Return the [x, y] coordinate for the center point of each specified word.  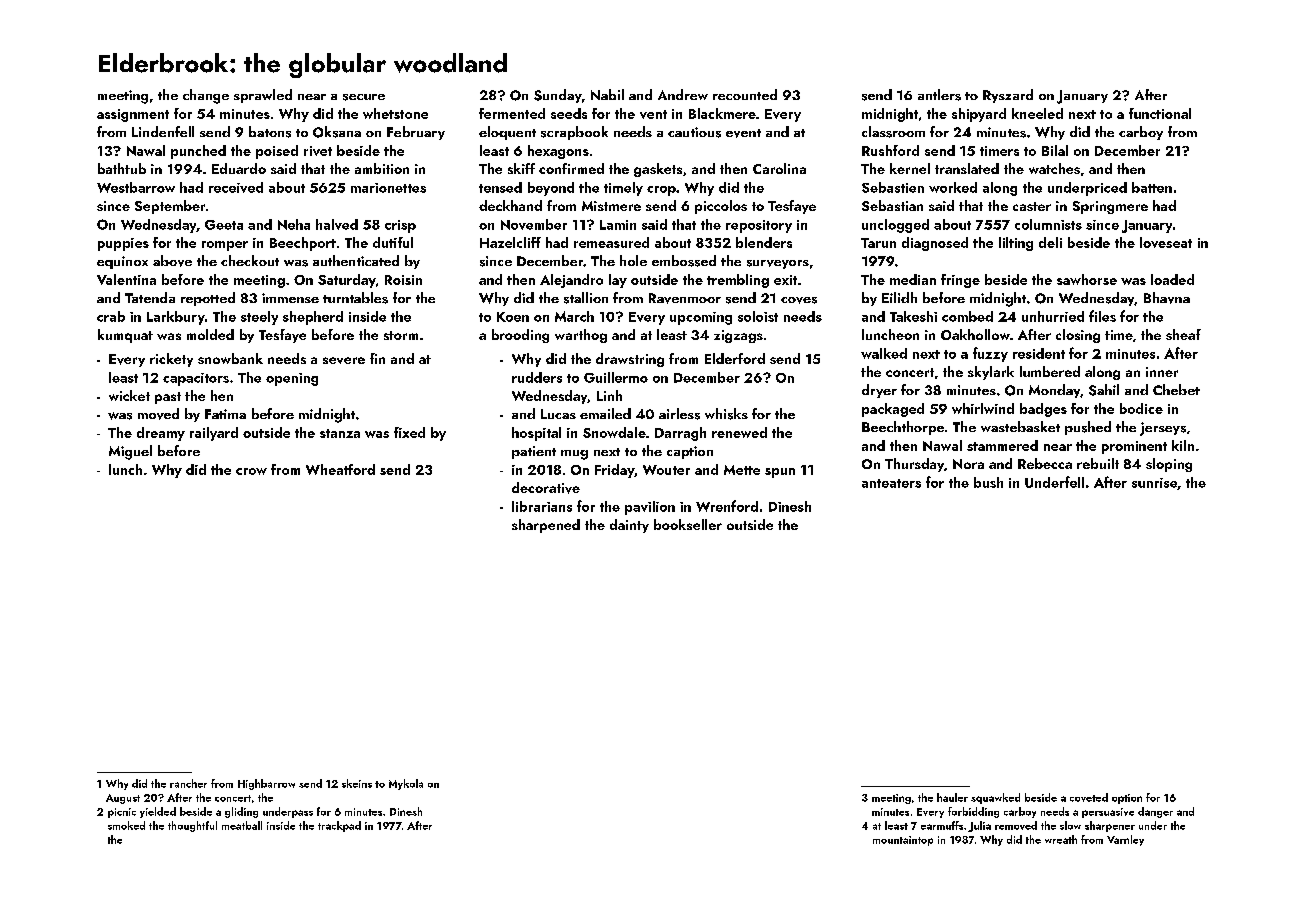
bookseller [688, 524]
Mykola [406, 784]
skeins [357, 783]
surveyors [778, 264]
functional [1160, 113]
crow [251, 471]
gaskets [658, 170]
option [1127, 799]
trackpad [339, 826]
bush [988, 482]
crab [111, 316]
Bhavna [1167, 298]
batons [270, 132]
